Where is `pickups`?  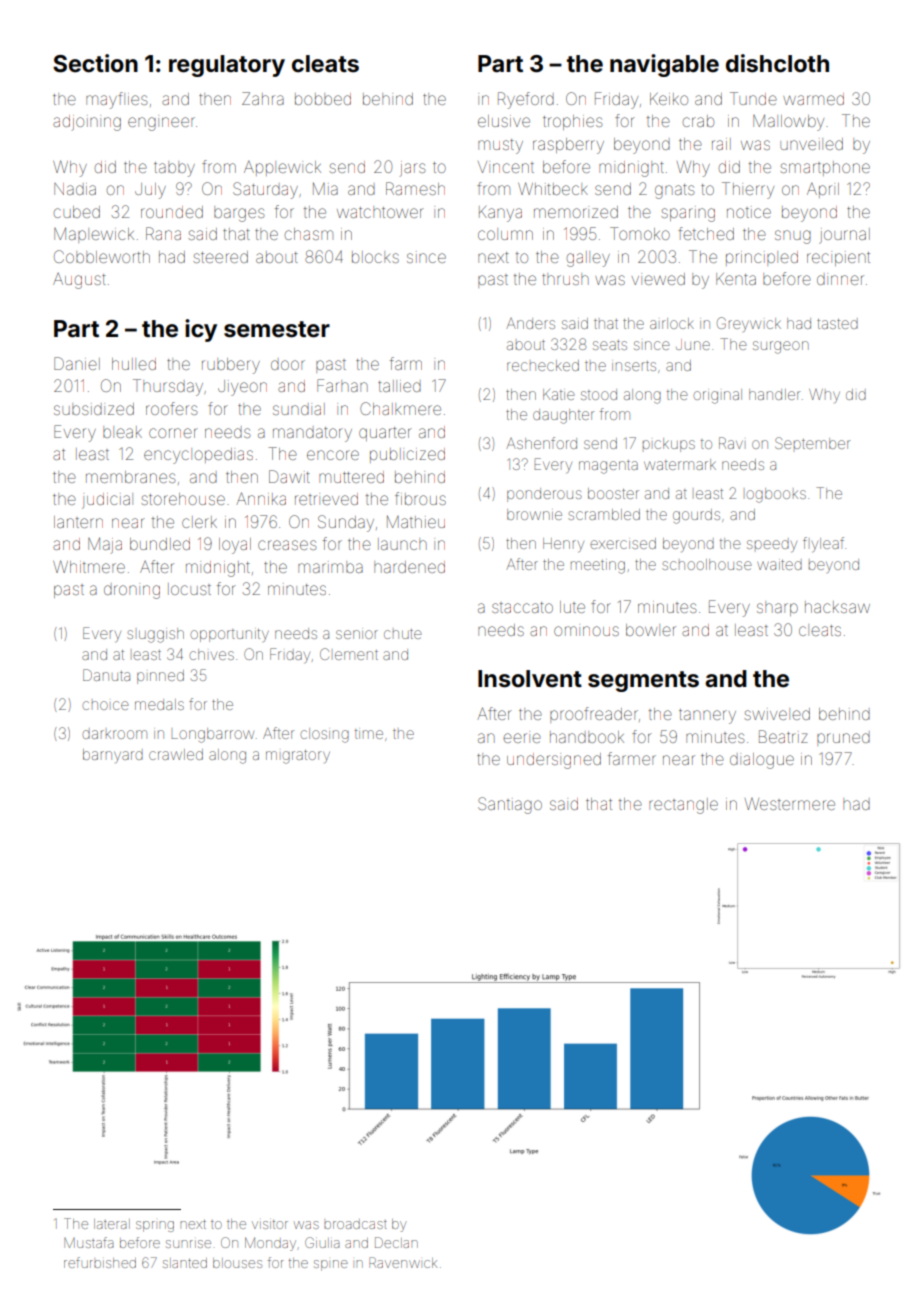 pickups is located at coordinates (669, 445).
